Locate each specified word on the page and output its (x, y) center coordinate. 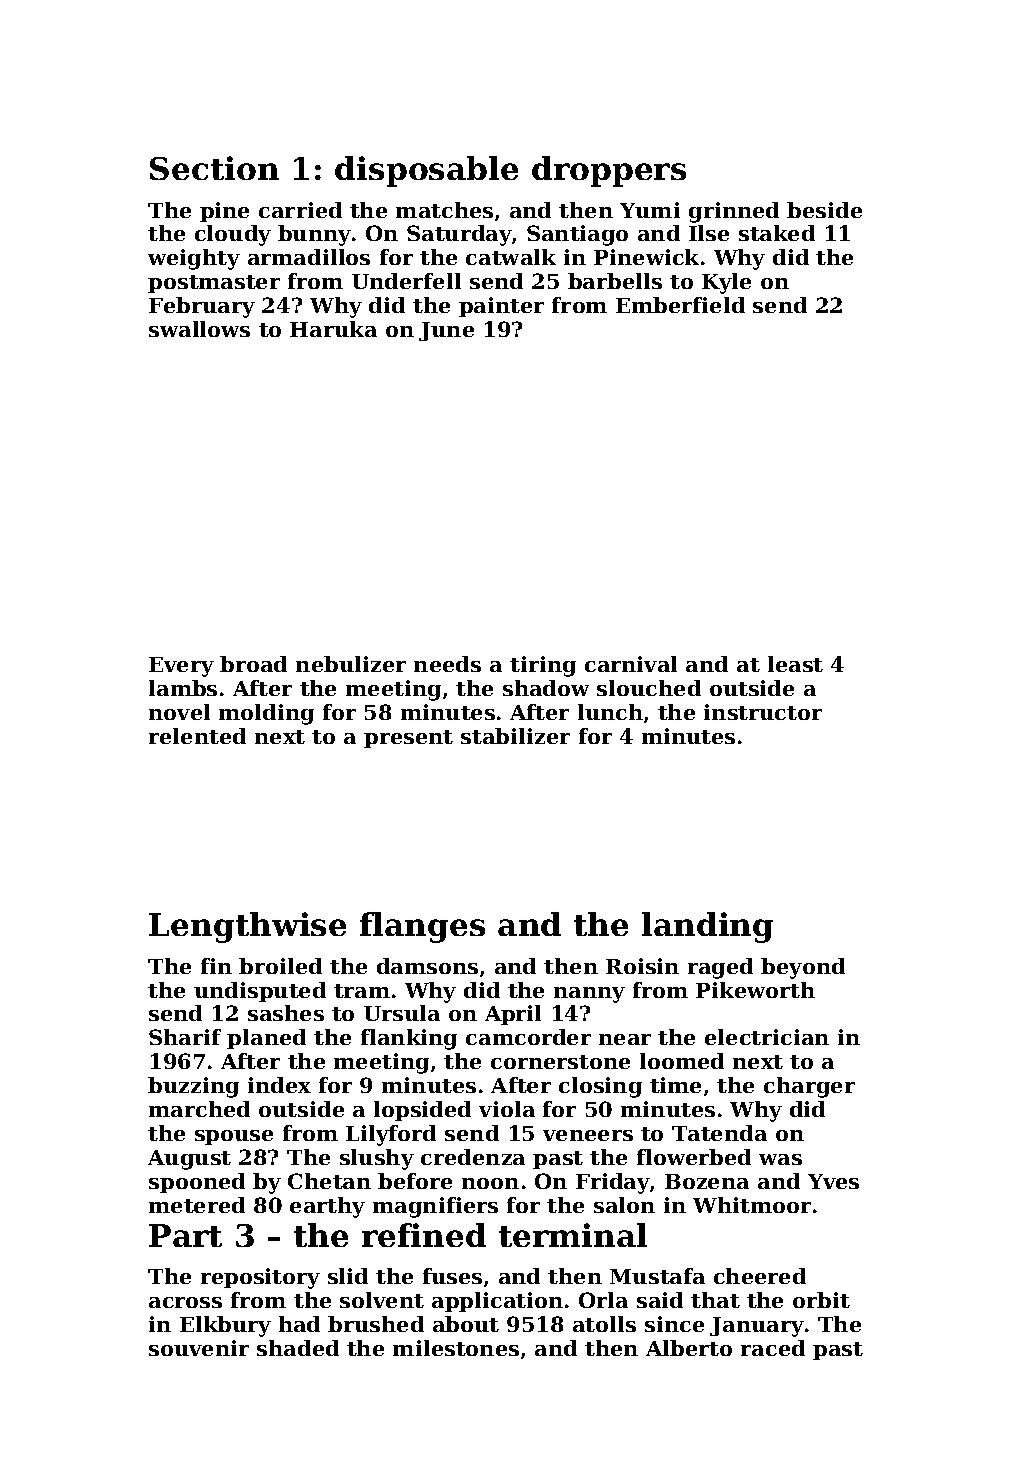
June (446, 331)
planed (266, 1039)
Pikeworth (755, 990)
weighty (194, 259)
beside (824, 210)
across (185, 1302)
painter (501, 307)
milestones (456, 1348)
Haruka (333, 329)
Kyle (726, 283)
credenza (473, 1157)
